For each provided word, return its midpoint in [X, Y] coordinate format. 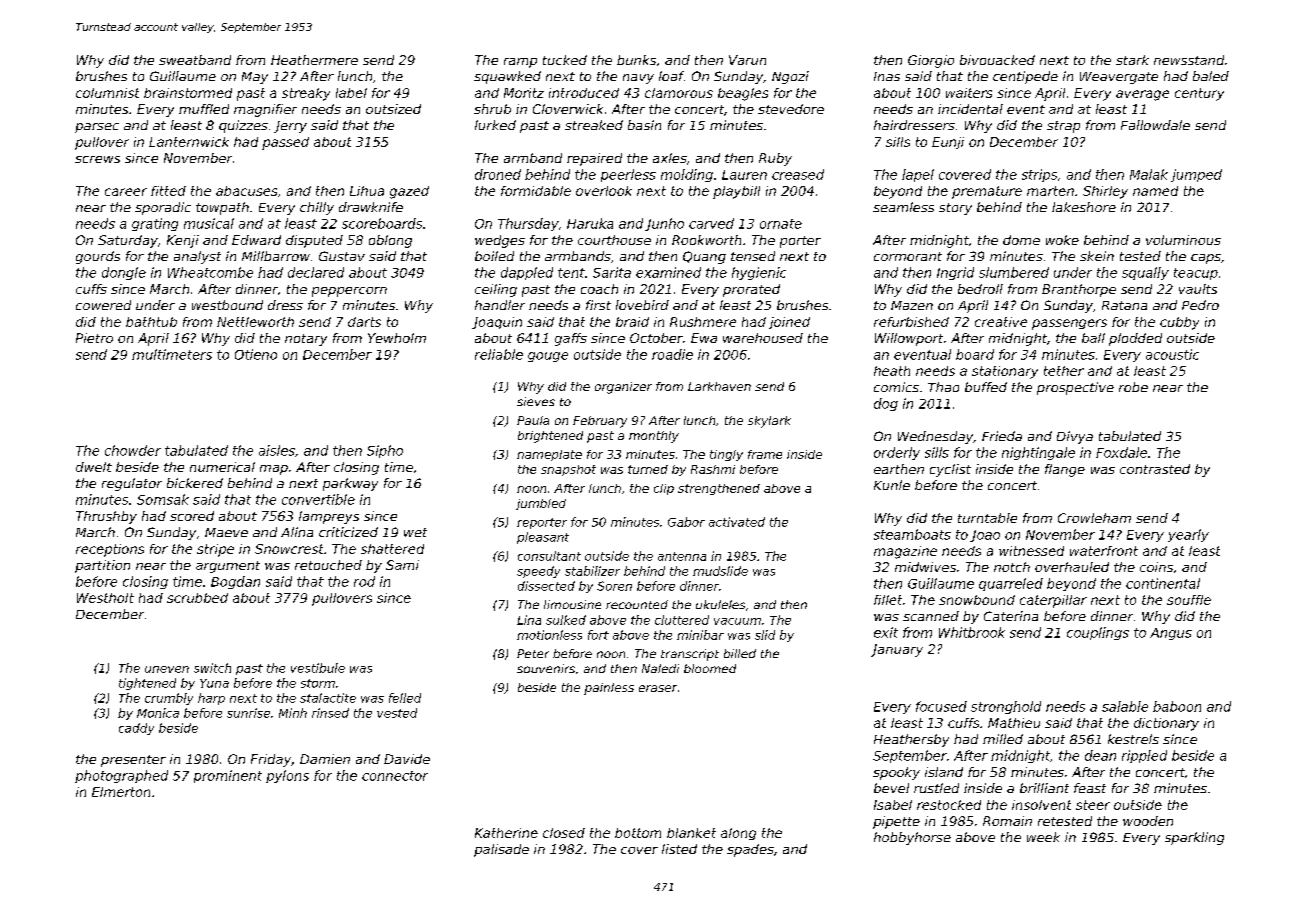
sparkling [1194, 838]
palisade [501, 850]
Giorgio [931, 61]
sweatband [195, 60]
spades [750, 850]
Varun [747, 60]
